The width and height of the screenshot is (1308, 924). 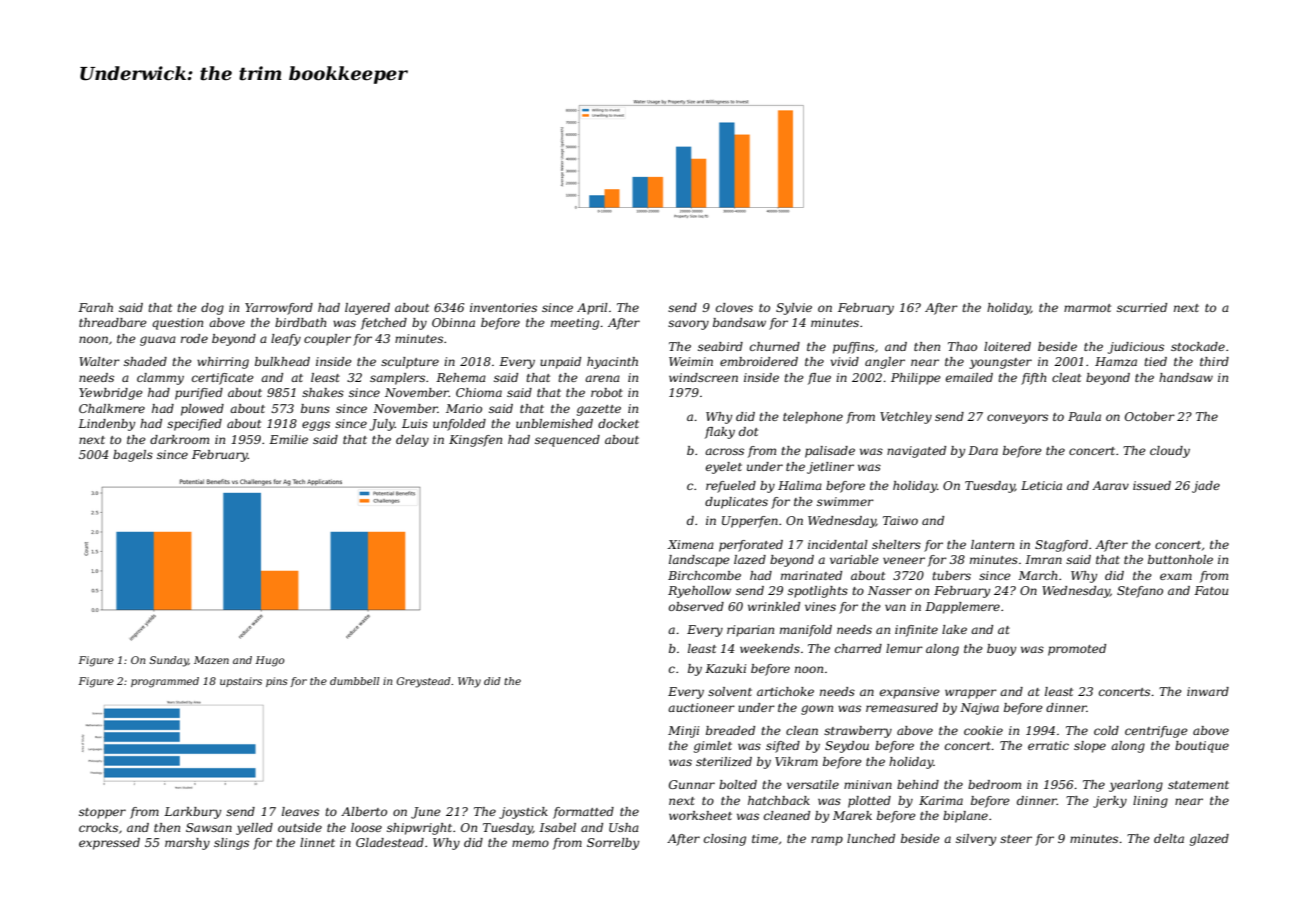 I want to click on Yarrowford, so click(x=279, y=309).
